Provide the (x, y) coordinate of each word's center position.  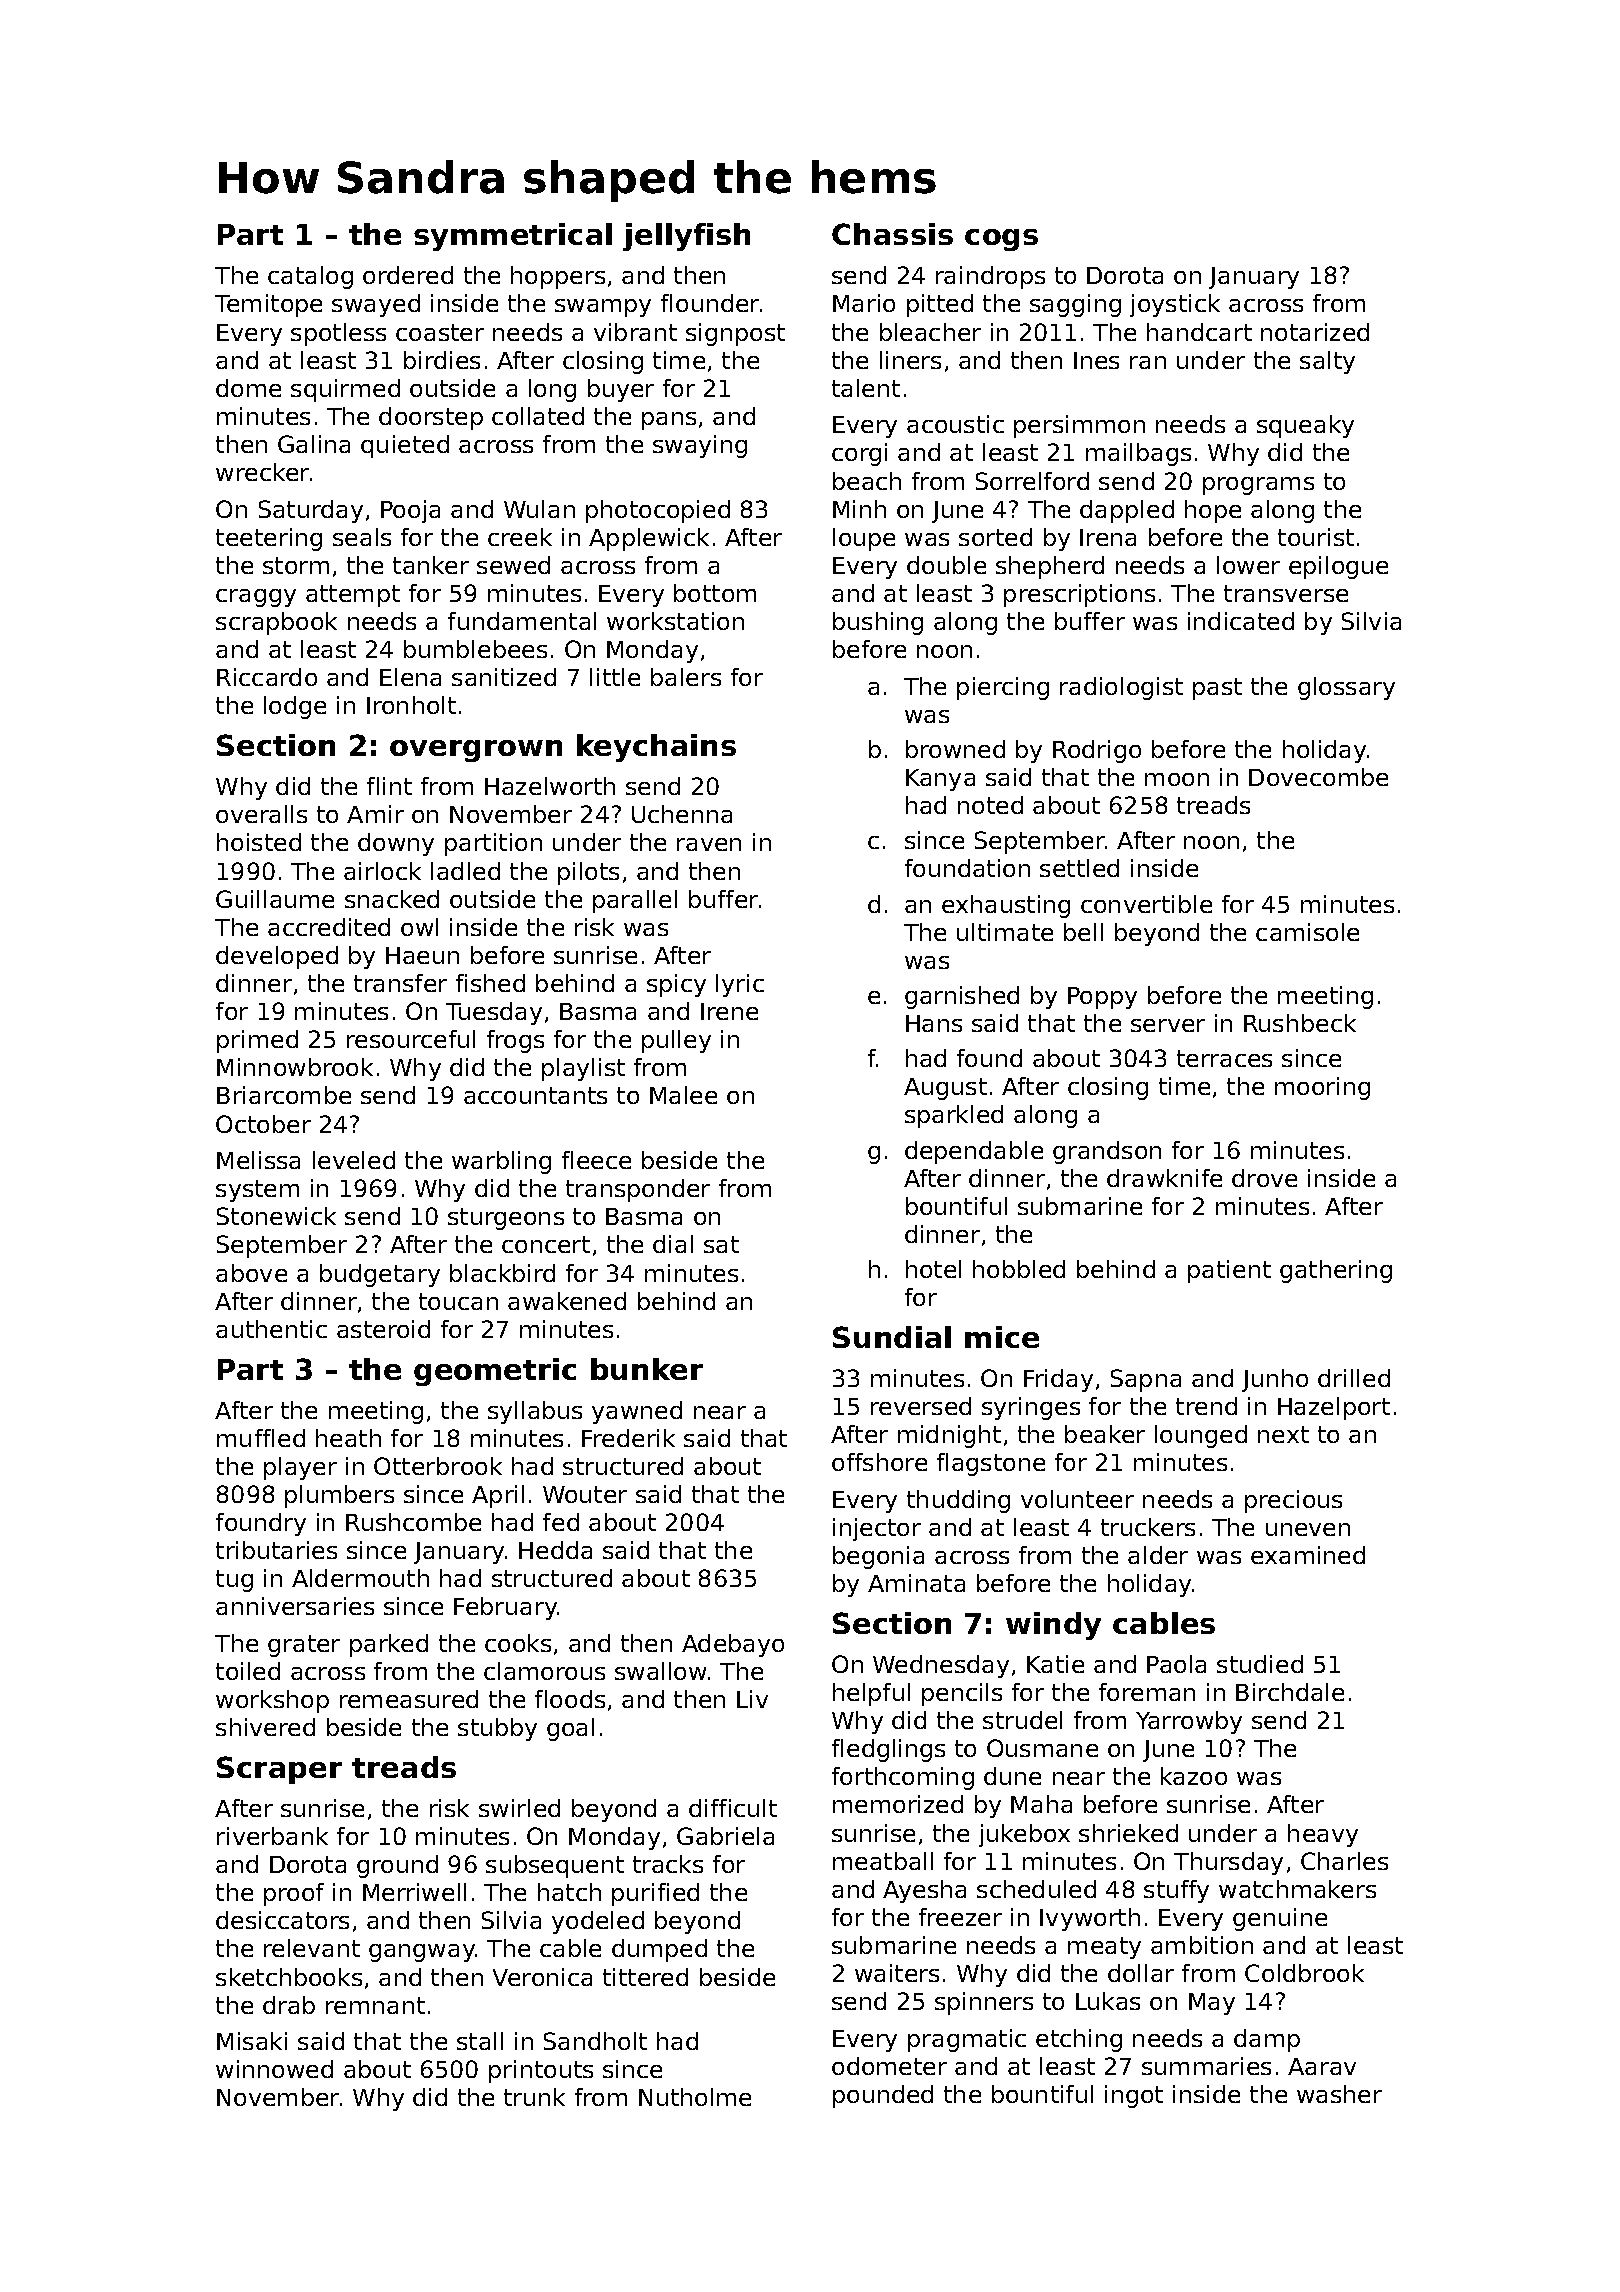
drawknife (1164, 1178)
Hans (934, 1023)
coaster (440, 332)
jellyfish (686, 237)
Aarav (1322, 2066)
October (263, 1124)
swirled (519, 1808)
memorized (898, 1804)
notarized (1315, 332)
